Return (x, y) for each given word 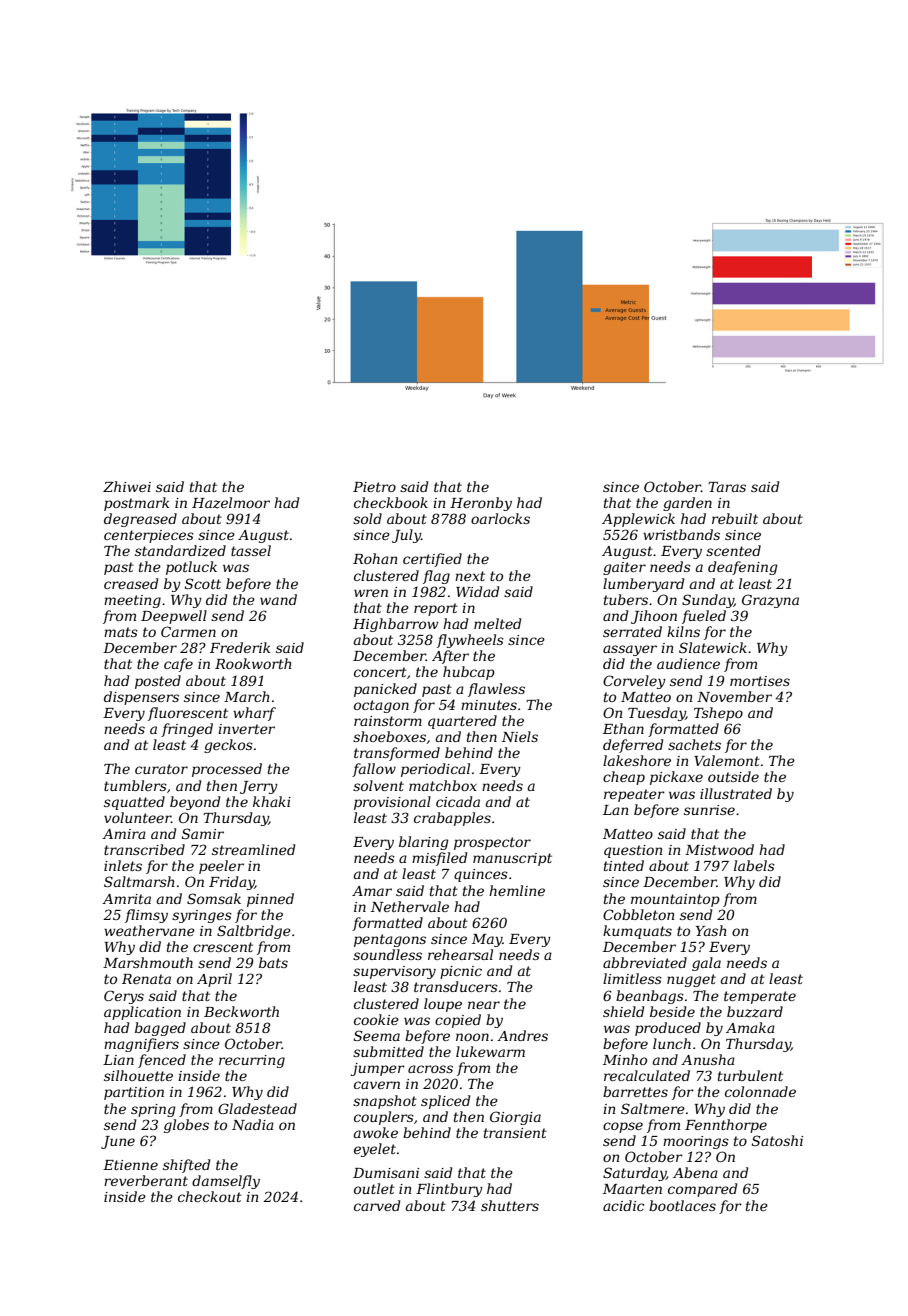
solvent (378, 785)
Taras (727, 487)
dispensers (141, 698)
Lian (118, 1060)
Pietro (374, 487)
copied (458, 1021)
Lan (615, 810)
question (633, 851)
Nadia (253, 1124)
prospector (492, 843)
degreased (140, 520)
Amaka (750, 1027)
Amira (124, 834)
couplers (384, 1118)
